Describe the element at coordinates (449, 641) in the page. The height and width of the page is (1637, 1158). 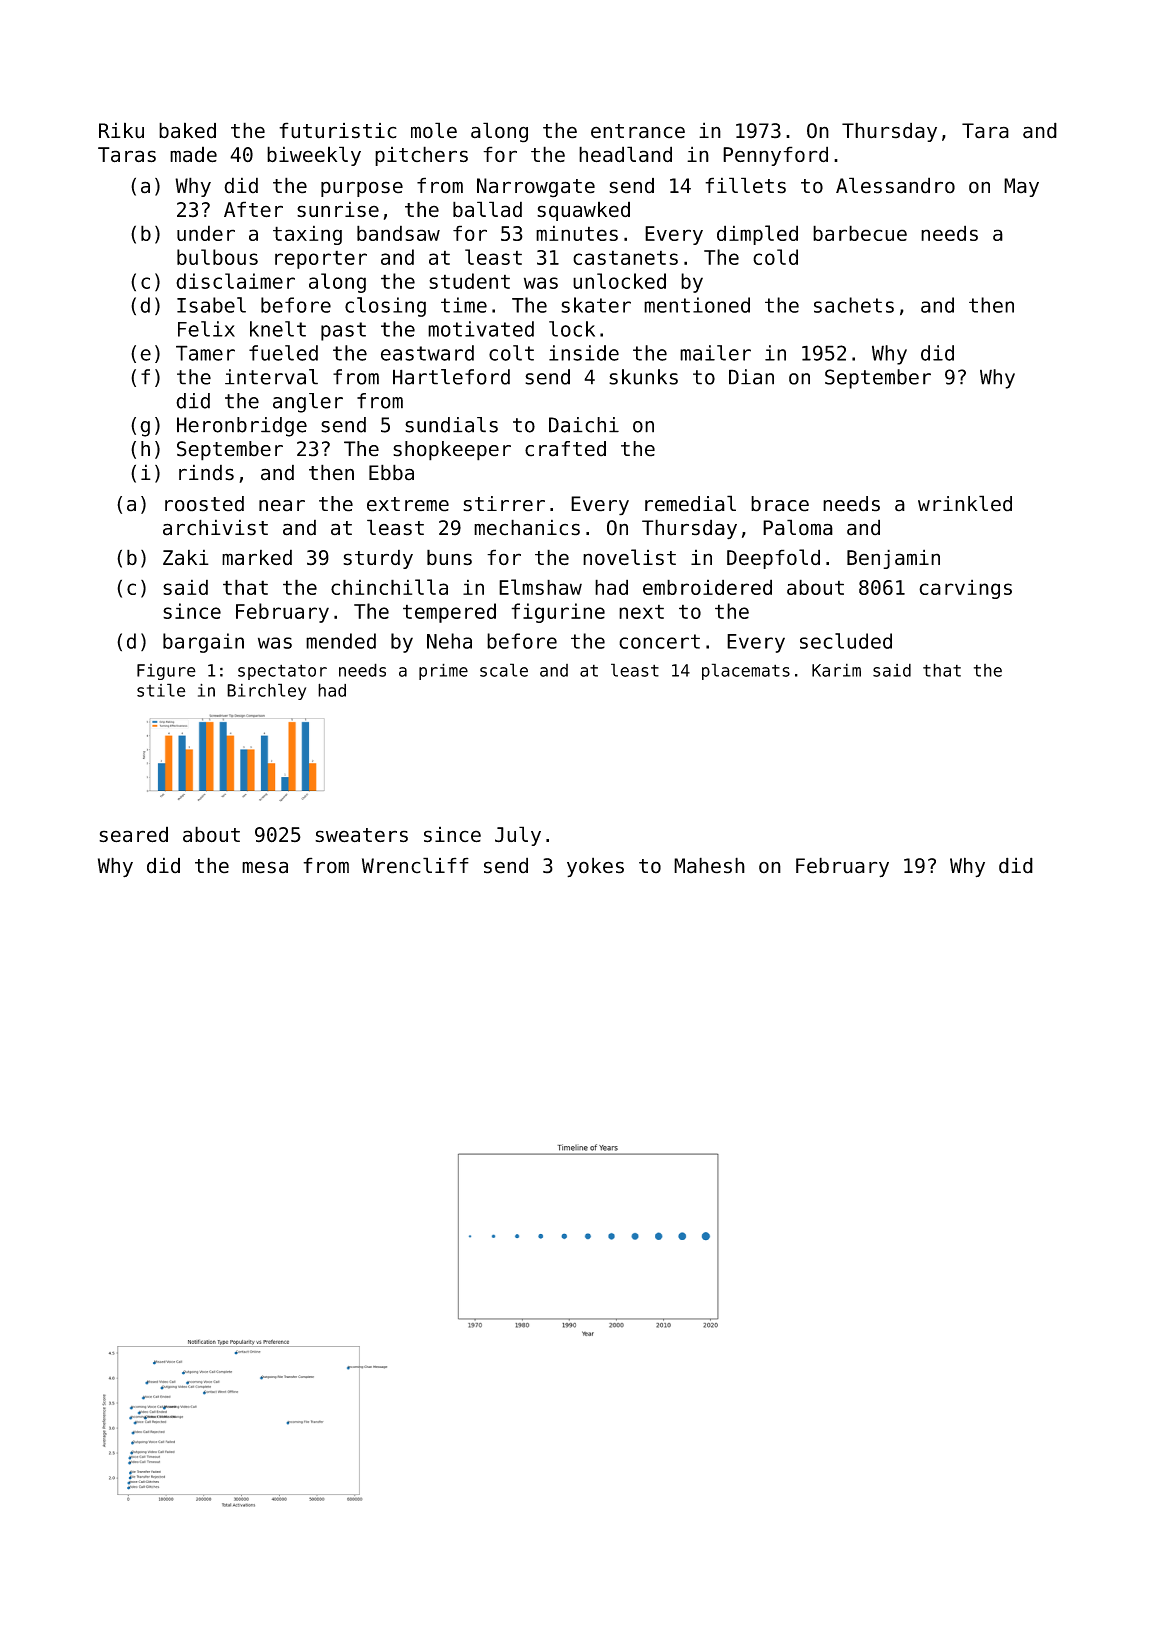
I see `Neha` at that location.
